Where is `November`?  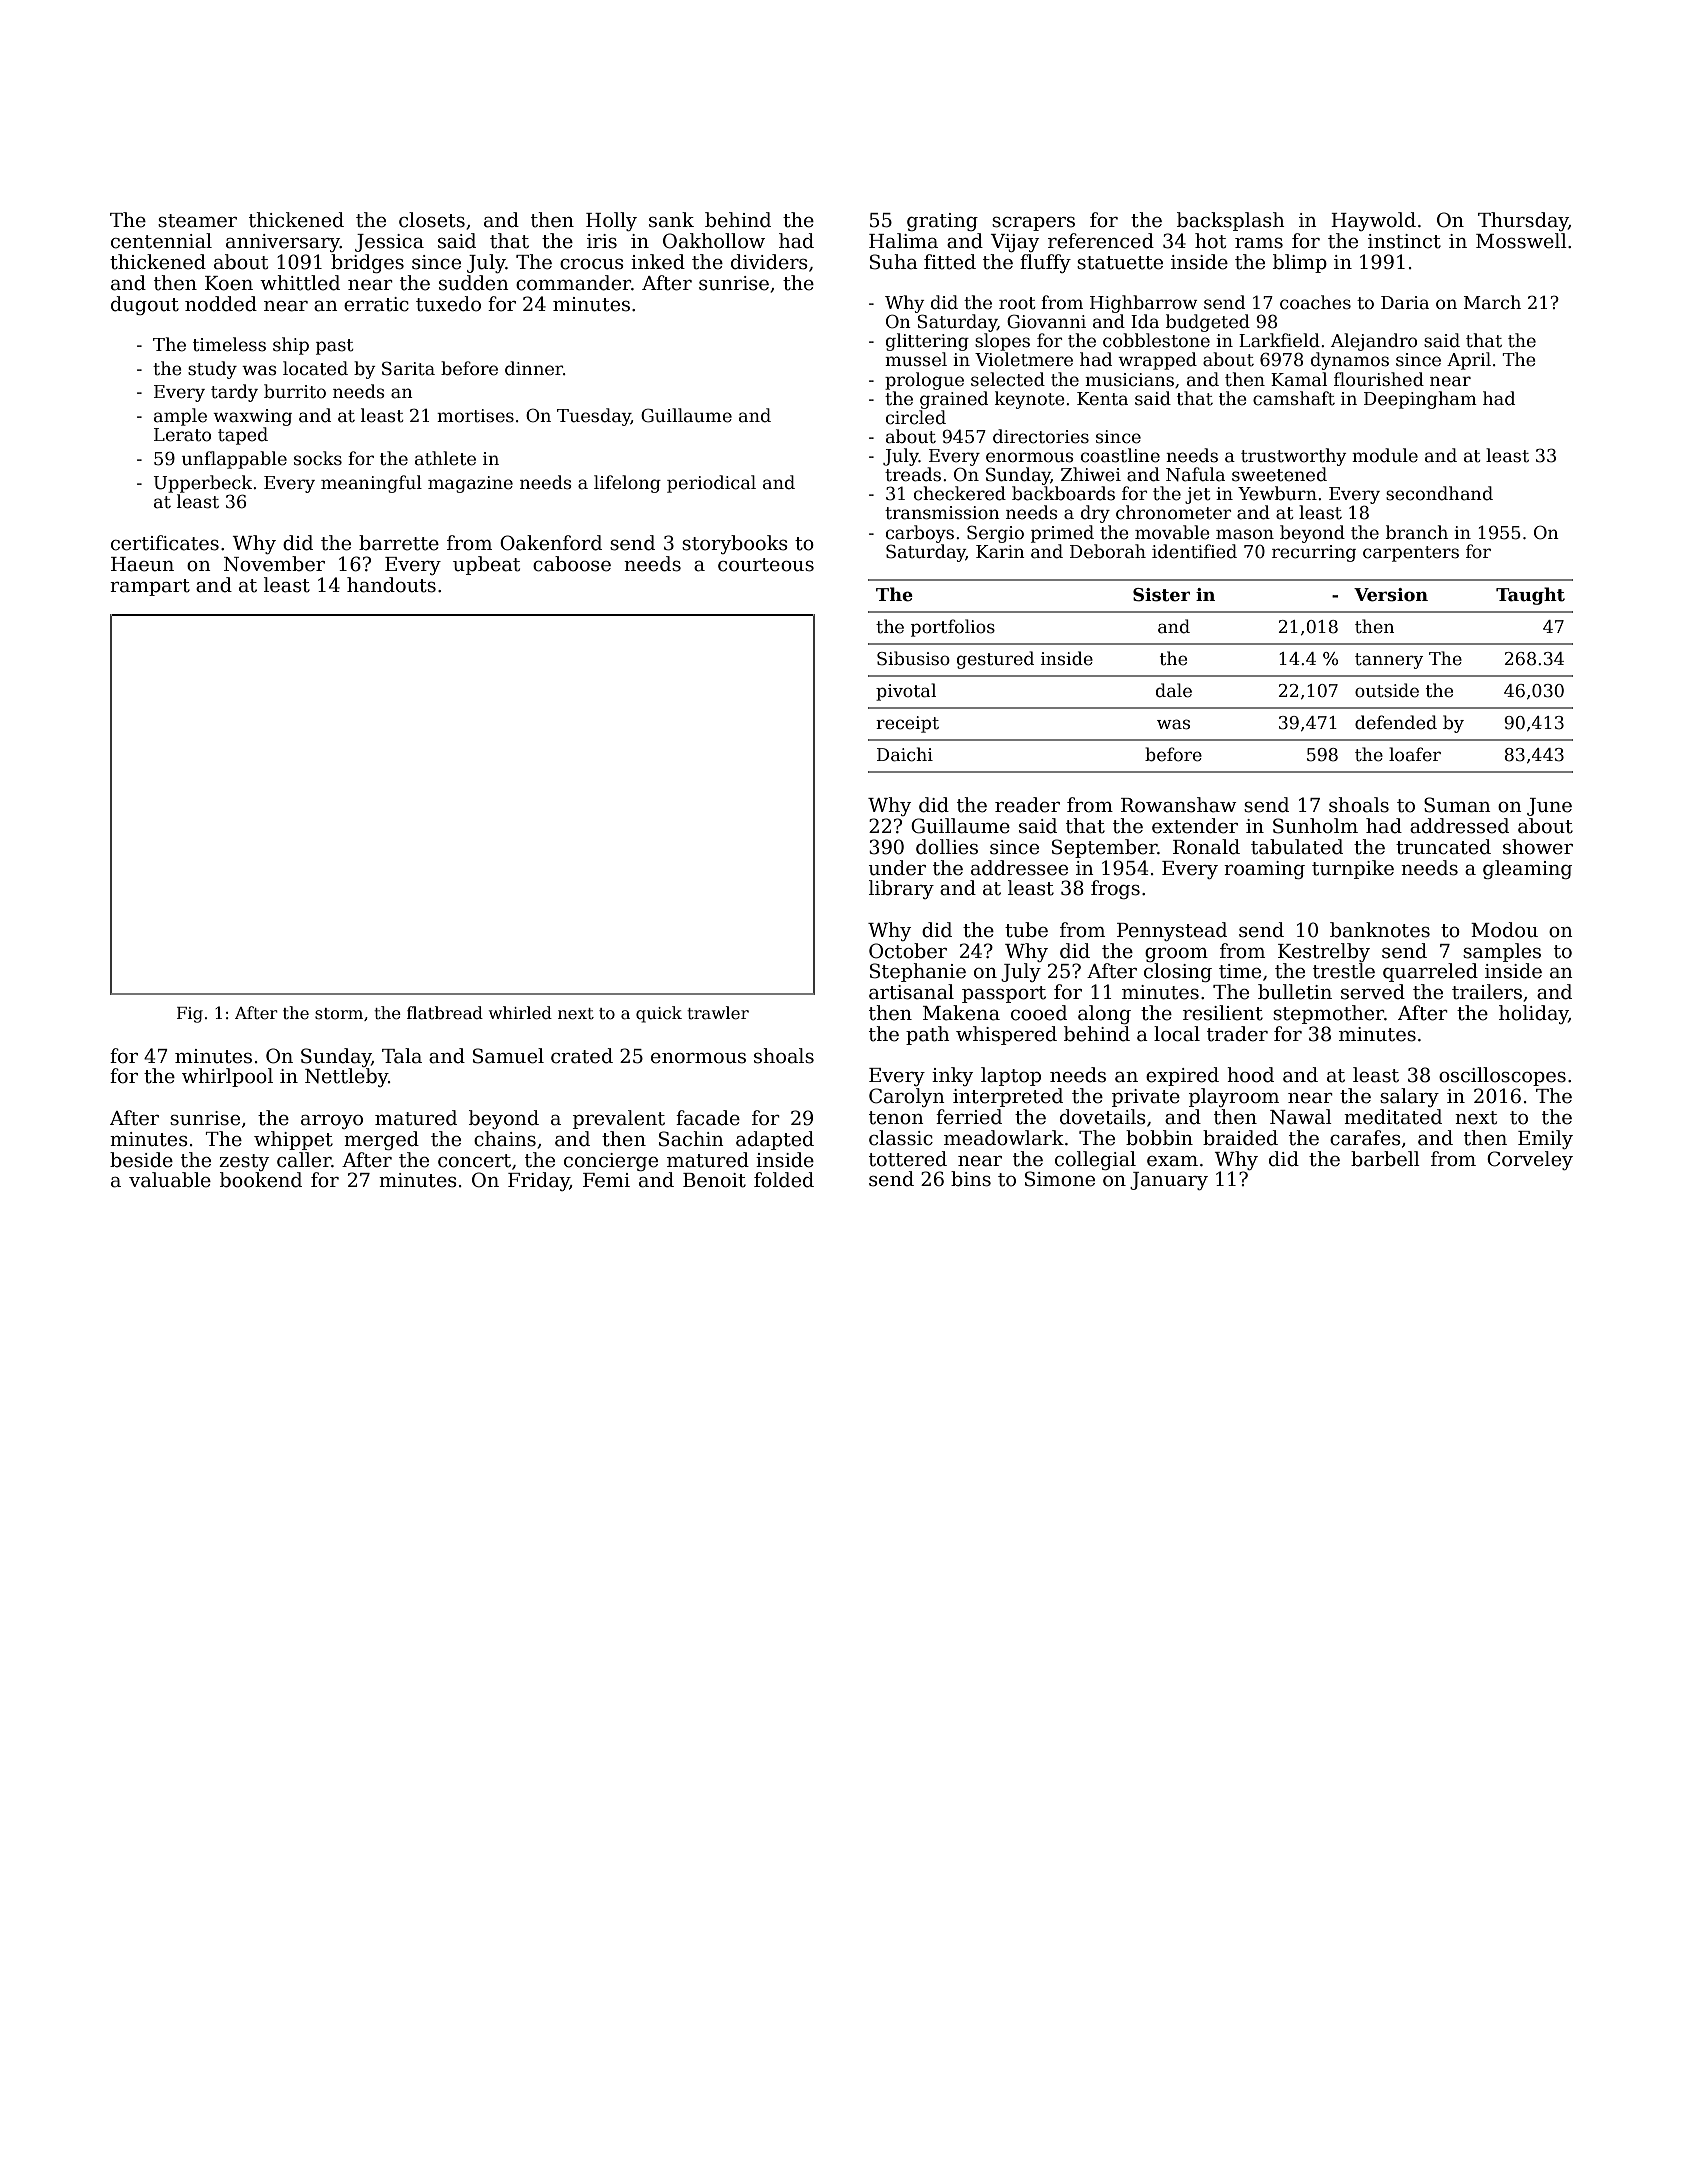 November is located at coordinates (274, 564).
